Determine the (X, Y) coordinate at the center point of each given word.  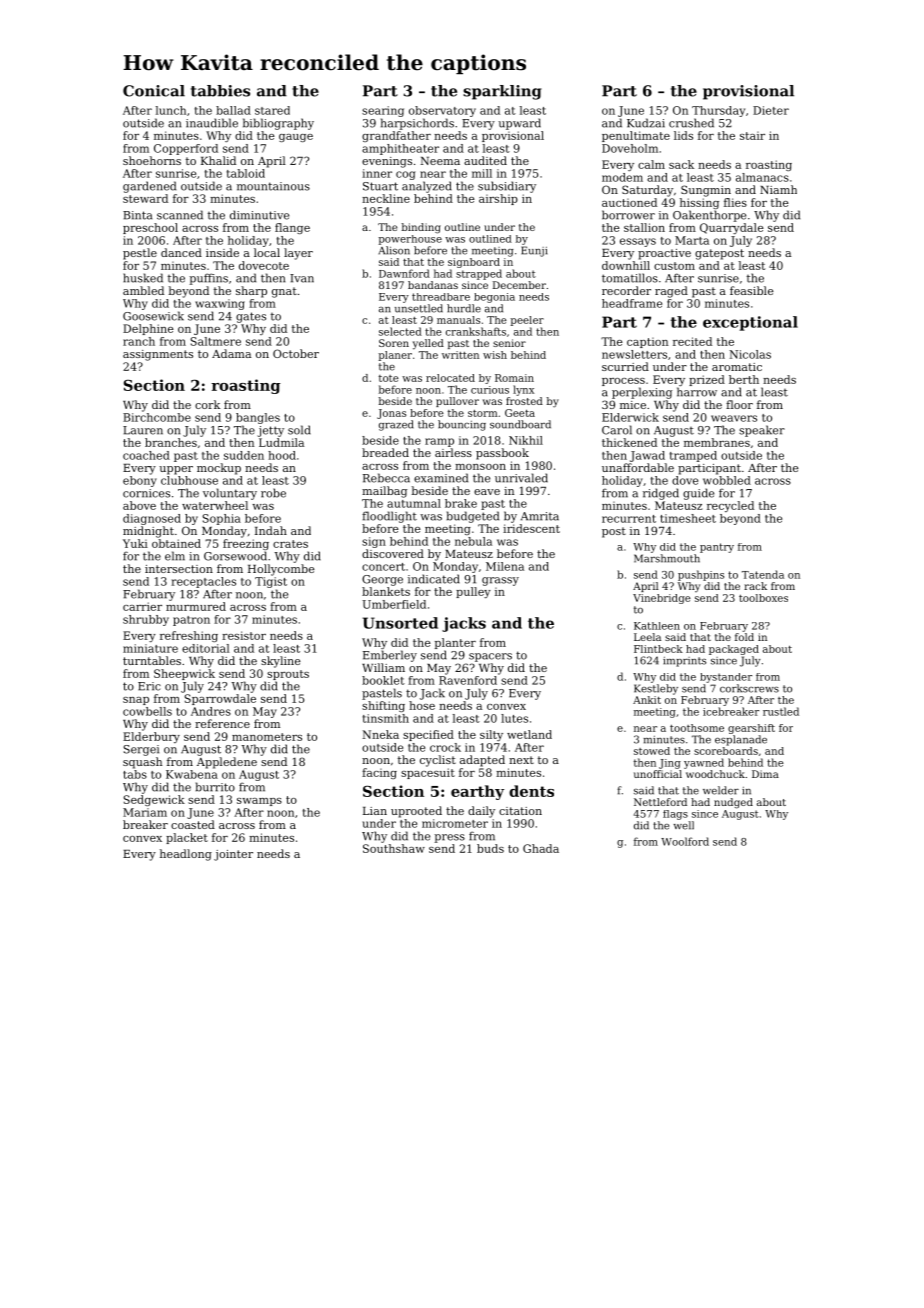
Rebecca (386, 478)
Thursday (718, 111)
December (519, 285)
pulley (473, 592)
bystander (726, 678)
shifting (383, 706)
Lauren (143, 430)
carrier (142, 606)
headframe (632, 303)
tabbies (220, 91)
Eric (149, 686)
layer (298, 254)
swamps (259, 802)
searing (383, 111)
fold (744, 637)
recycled (730, 506)
